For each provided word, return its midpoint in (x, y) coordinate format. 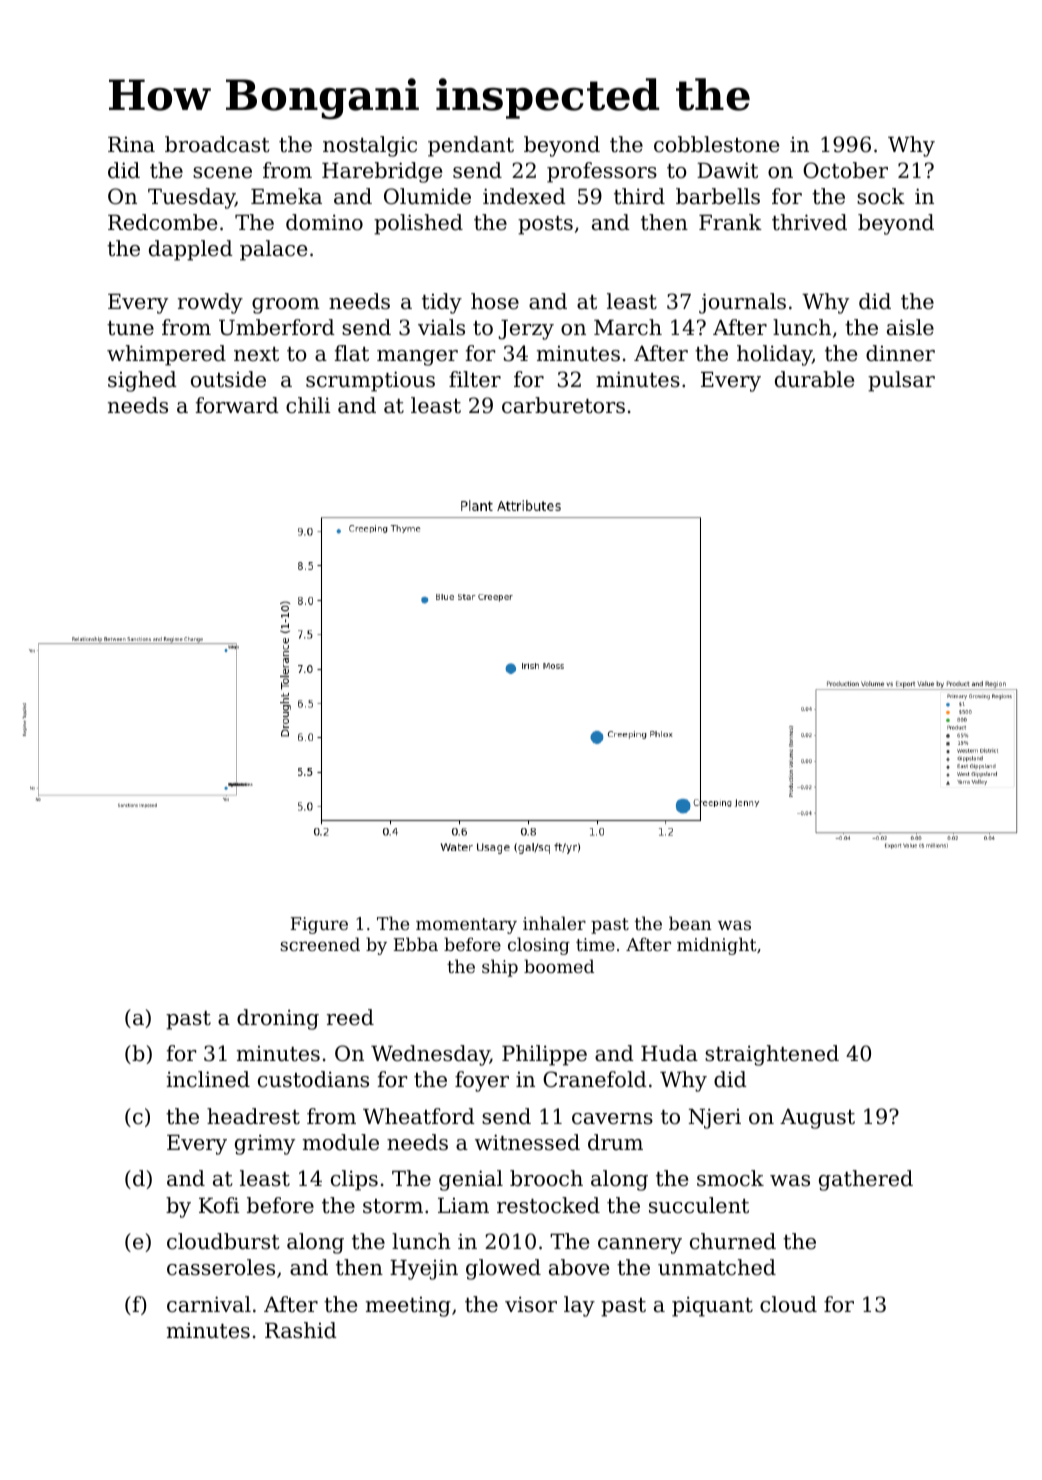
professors (602, 172)
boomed (559, 966)
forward (237, 405)
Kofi (219, 1205)
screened (320, 944)
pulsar (901, 381)
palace (273, 250)
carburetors (563, 405)
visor (531, 1304)
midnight (717, 946)
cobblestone (716, 144)
